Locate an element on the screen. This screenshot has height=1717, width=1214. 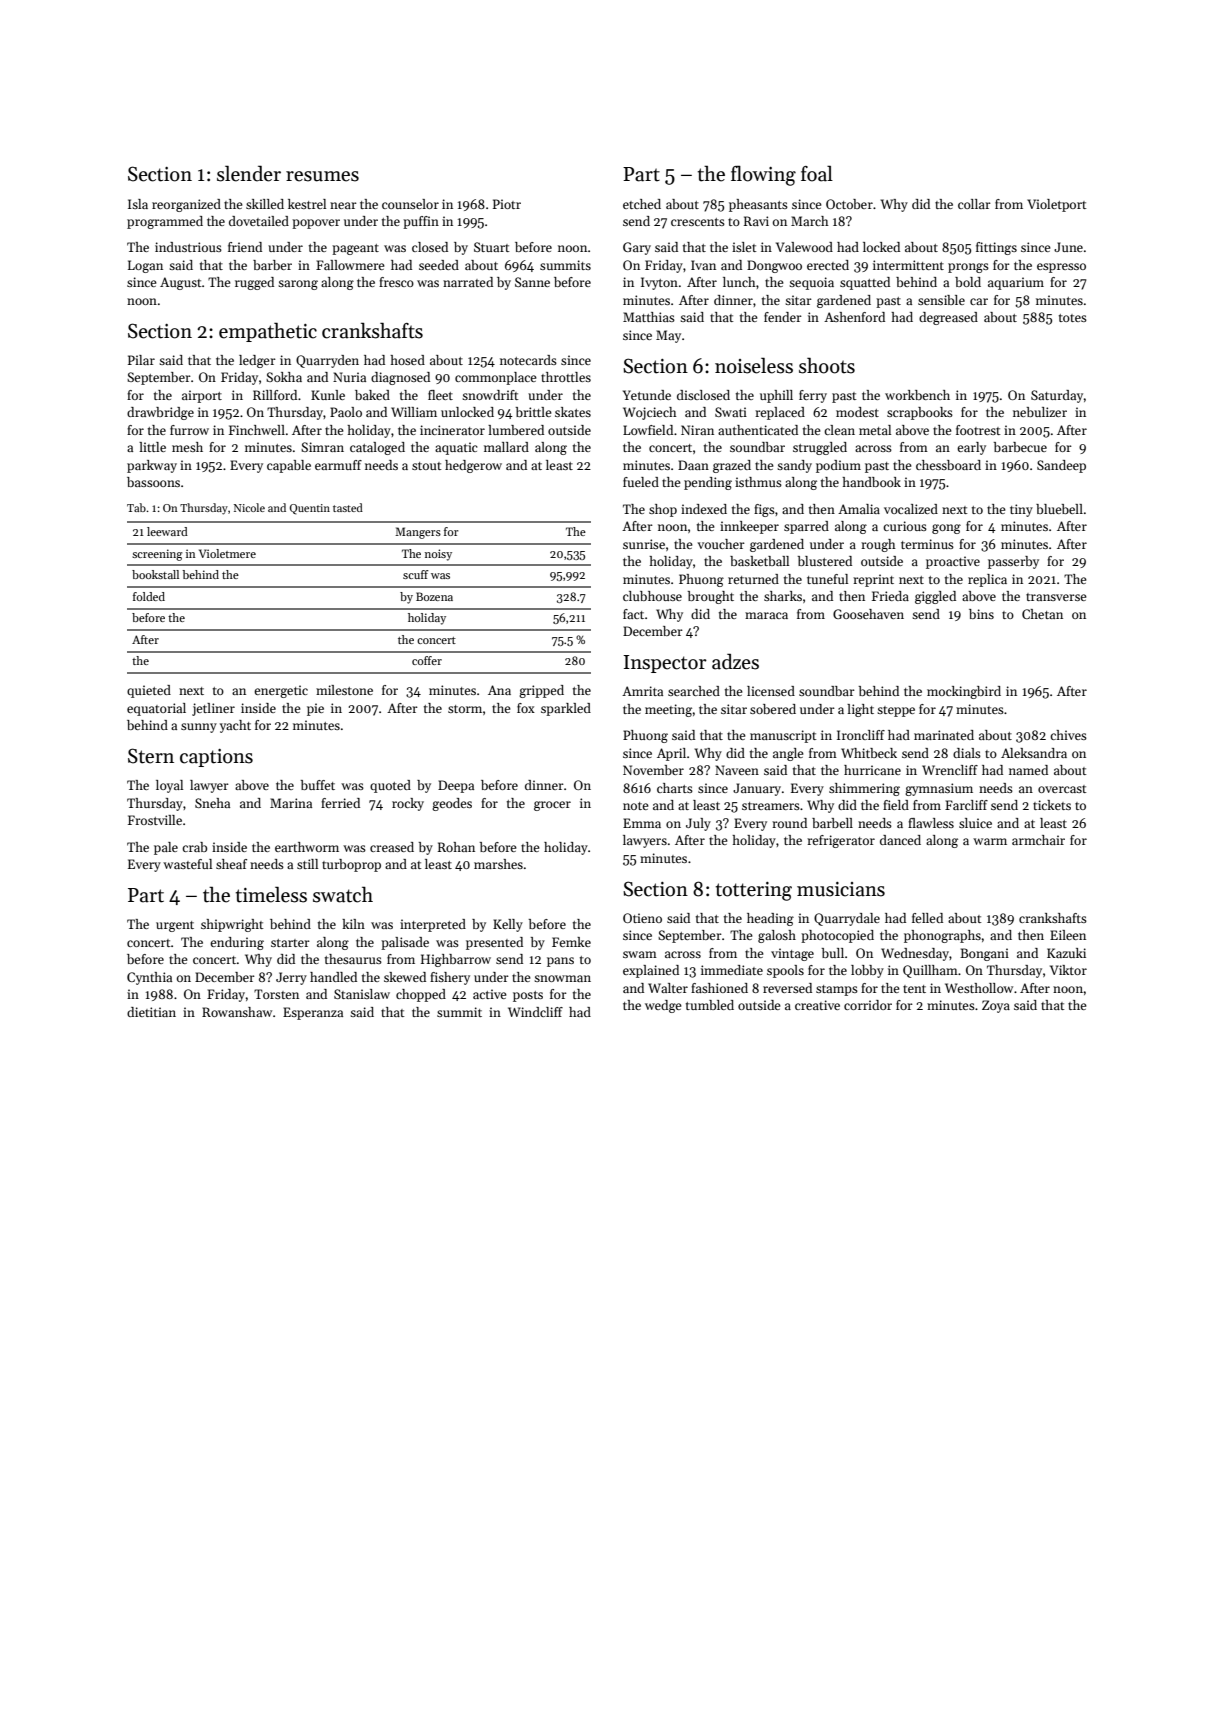
fact is located at coordinates (633, 614).
